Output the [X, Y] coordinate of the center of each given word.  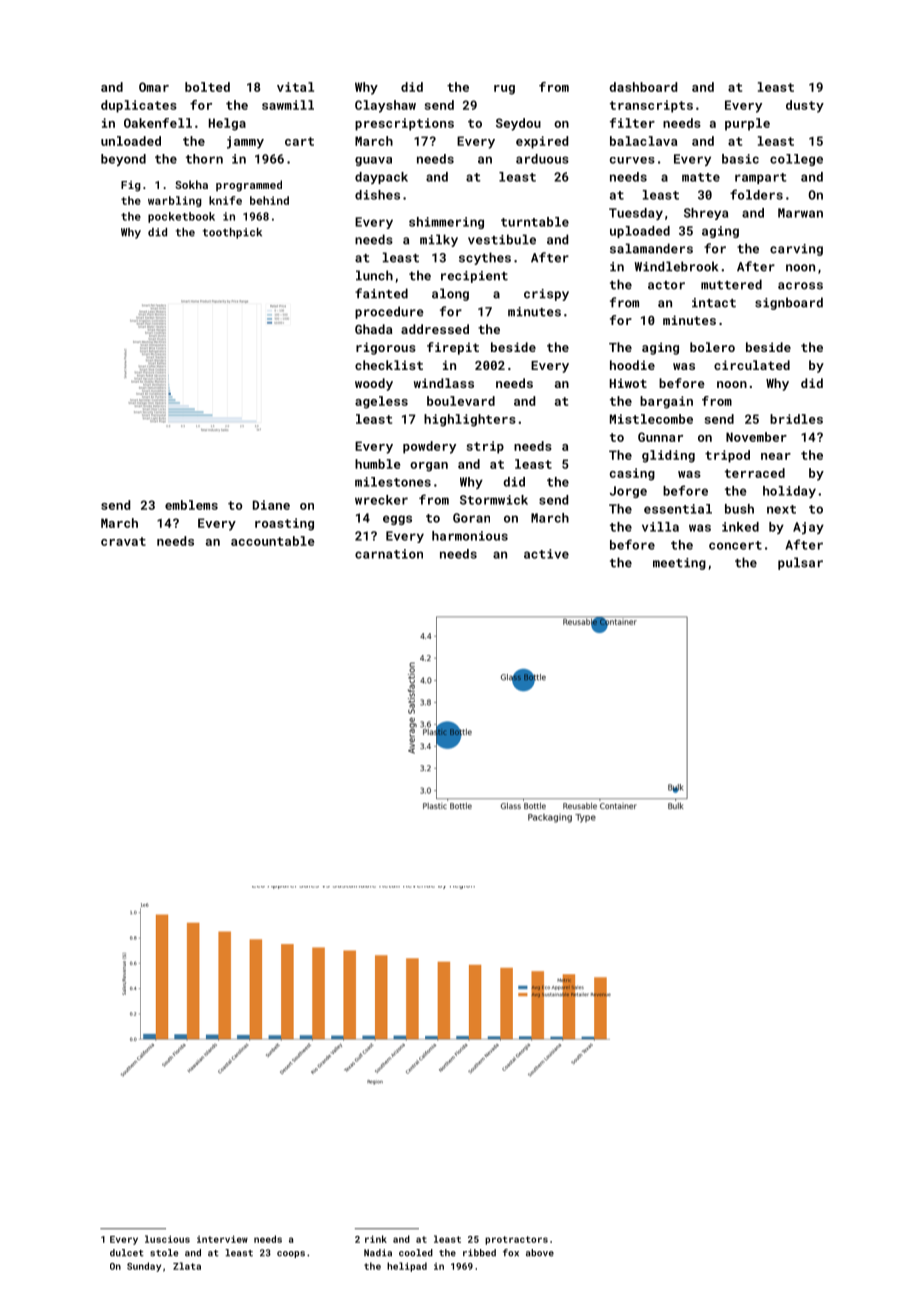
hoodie [632, 365]
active [546, 554]
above [540, 1253]
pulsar [800, 563]
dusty [805, 106]
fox [511, 1253]
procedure [389, 312]
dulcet [127, 1253]
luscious [167, 1239]
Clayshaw [385, 106]
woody [374, 384]
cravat [123, 541]
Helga [227, 124]
